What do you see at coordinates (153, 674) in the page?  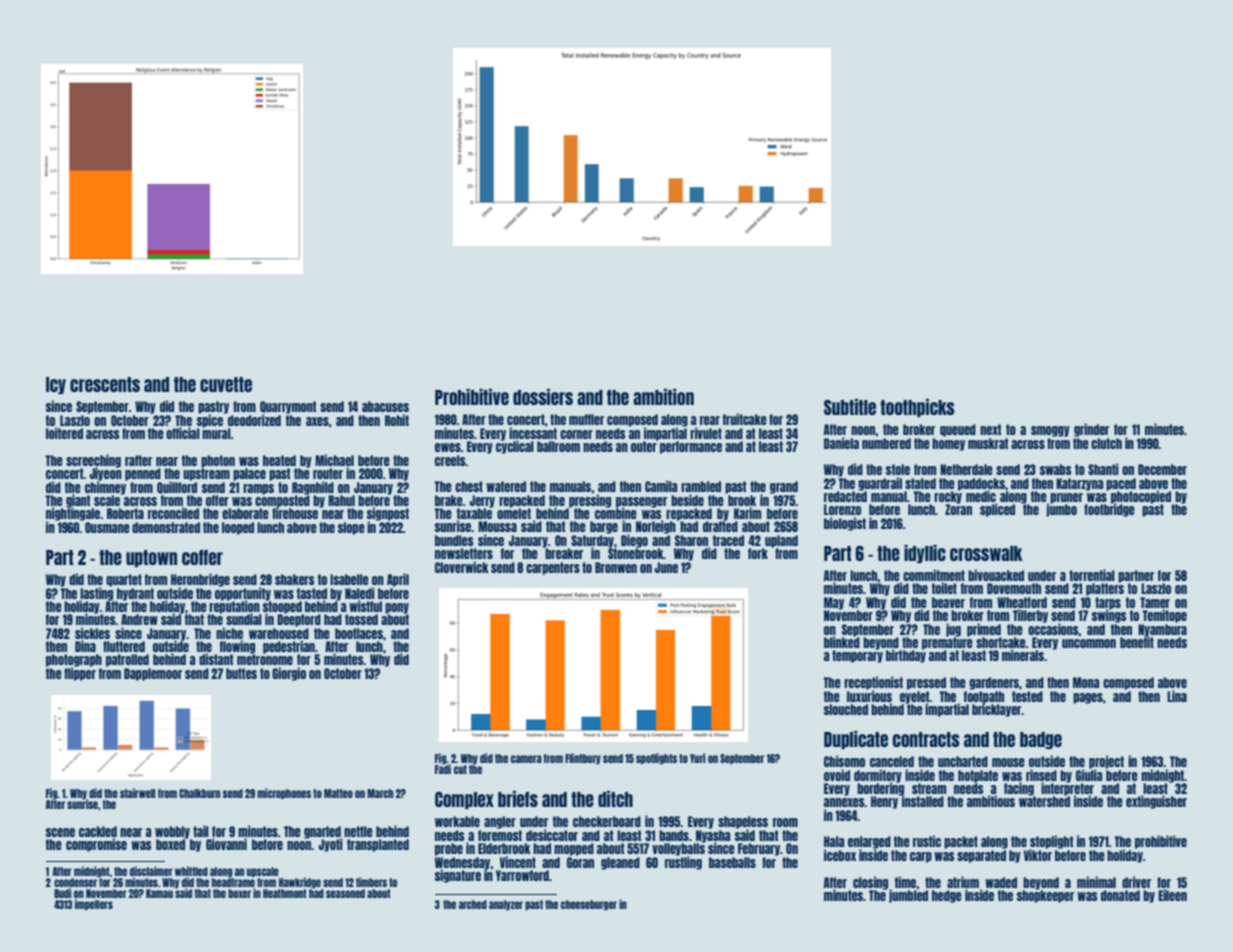 I see `Dapplemoor` at bounding box center [153, 674].
